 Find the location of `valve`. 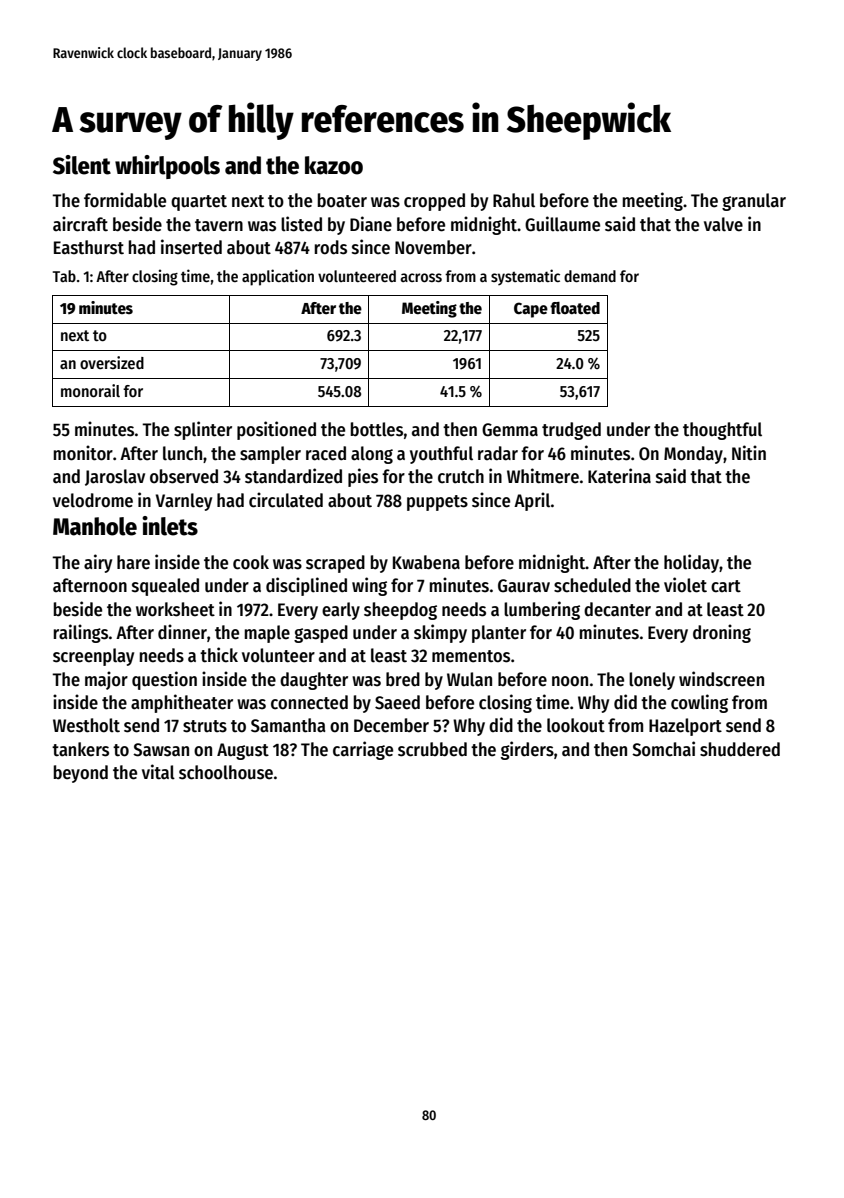

valve is located at coordinates (723, 224).
